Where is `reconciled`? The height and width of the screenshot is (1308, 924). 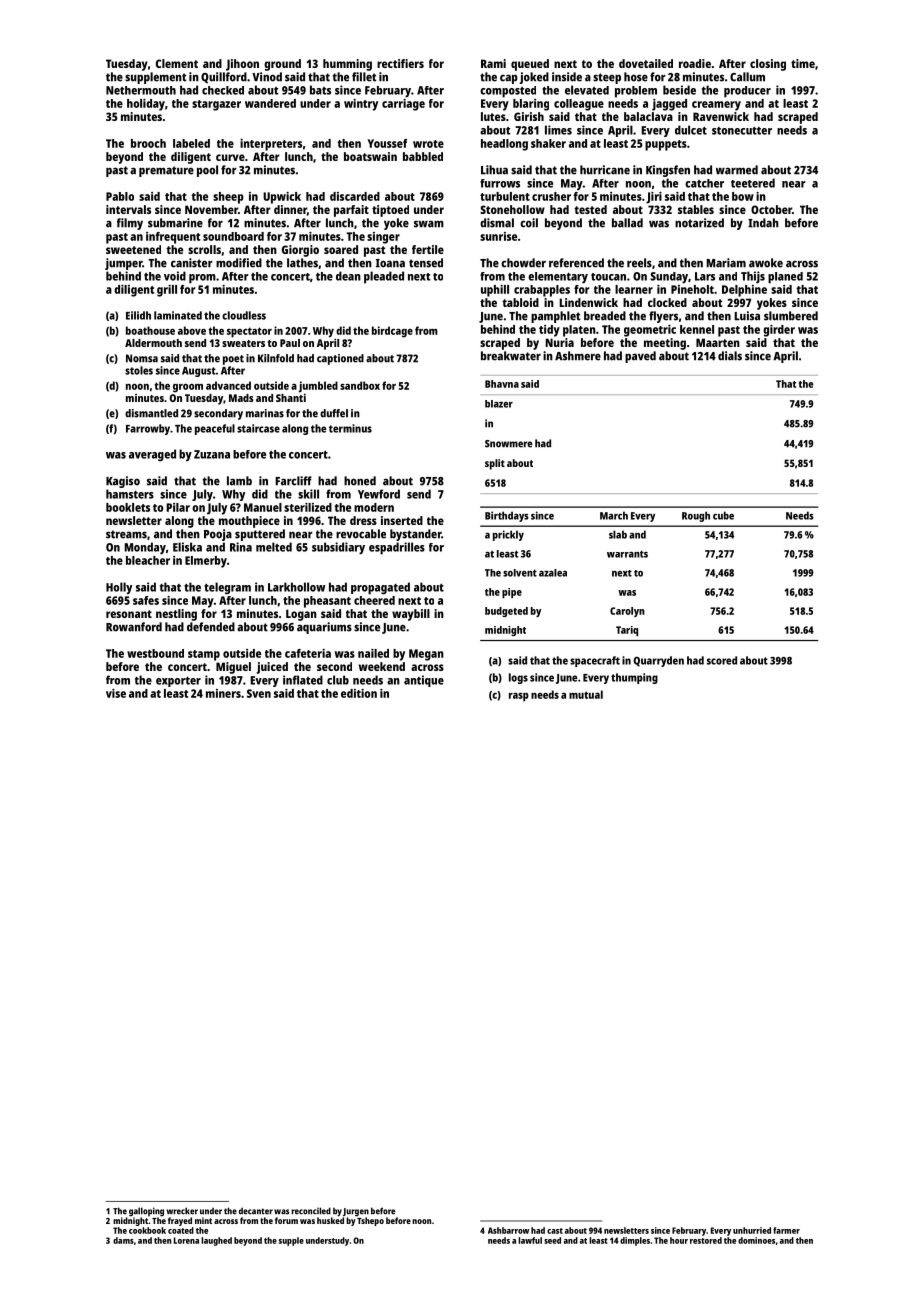
reconciled is located at coordinates (311, 1211).
